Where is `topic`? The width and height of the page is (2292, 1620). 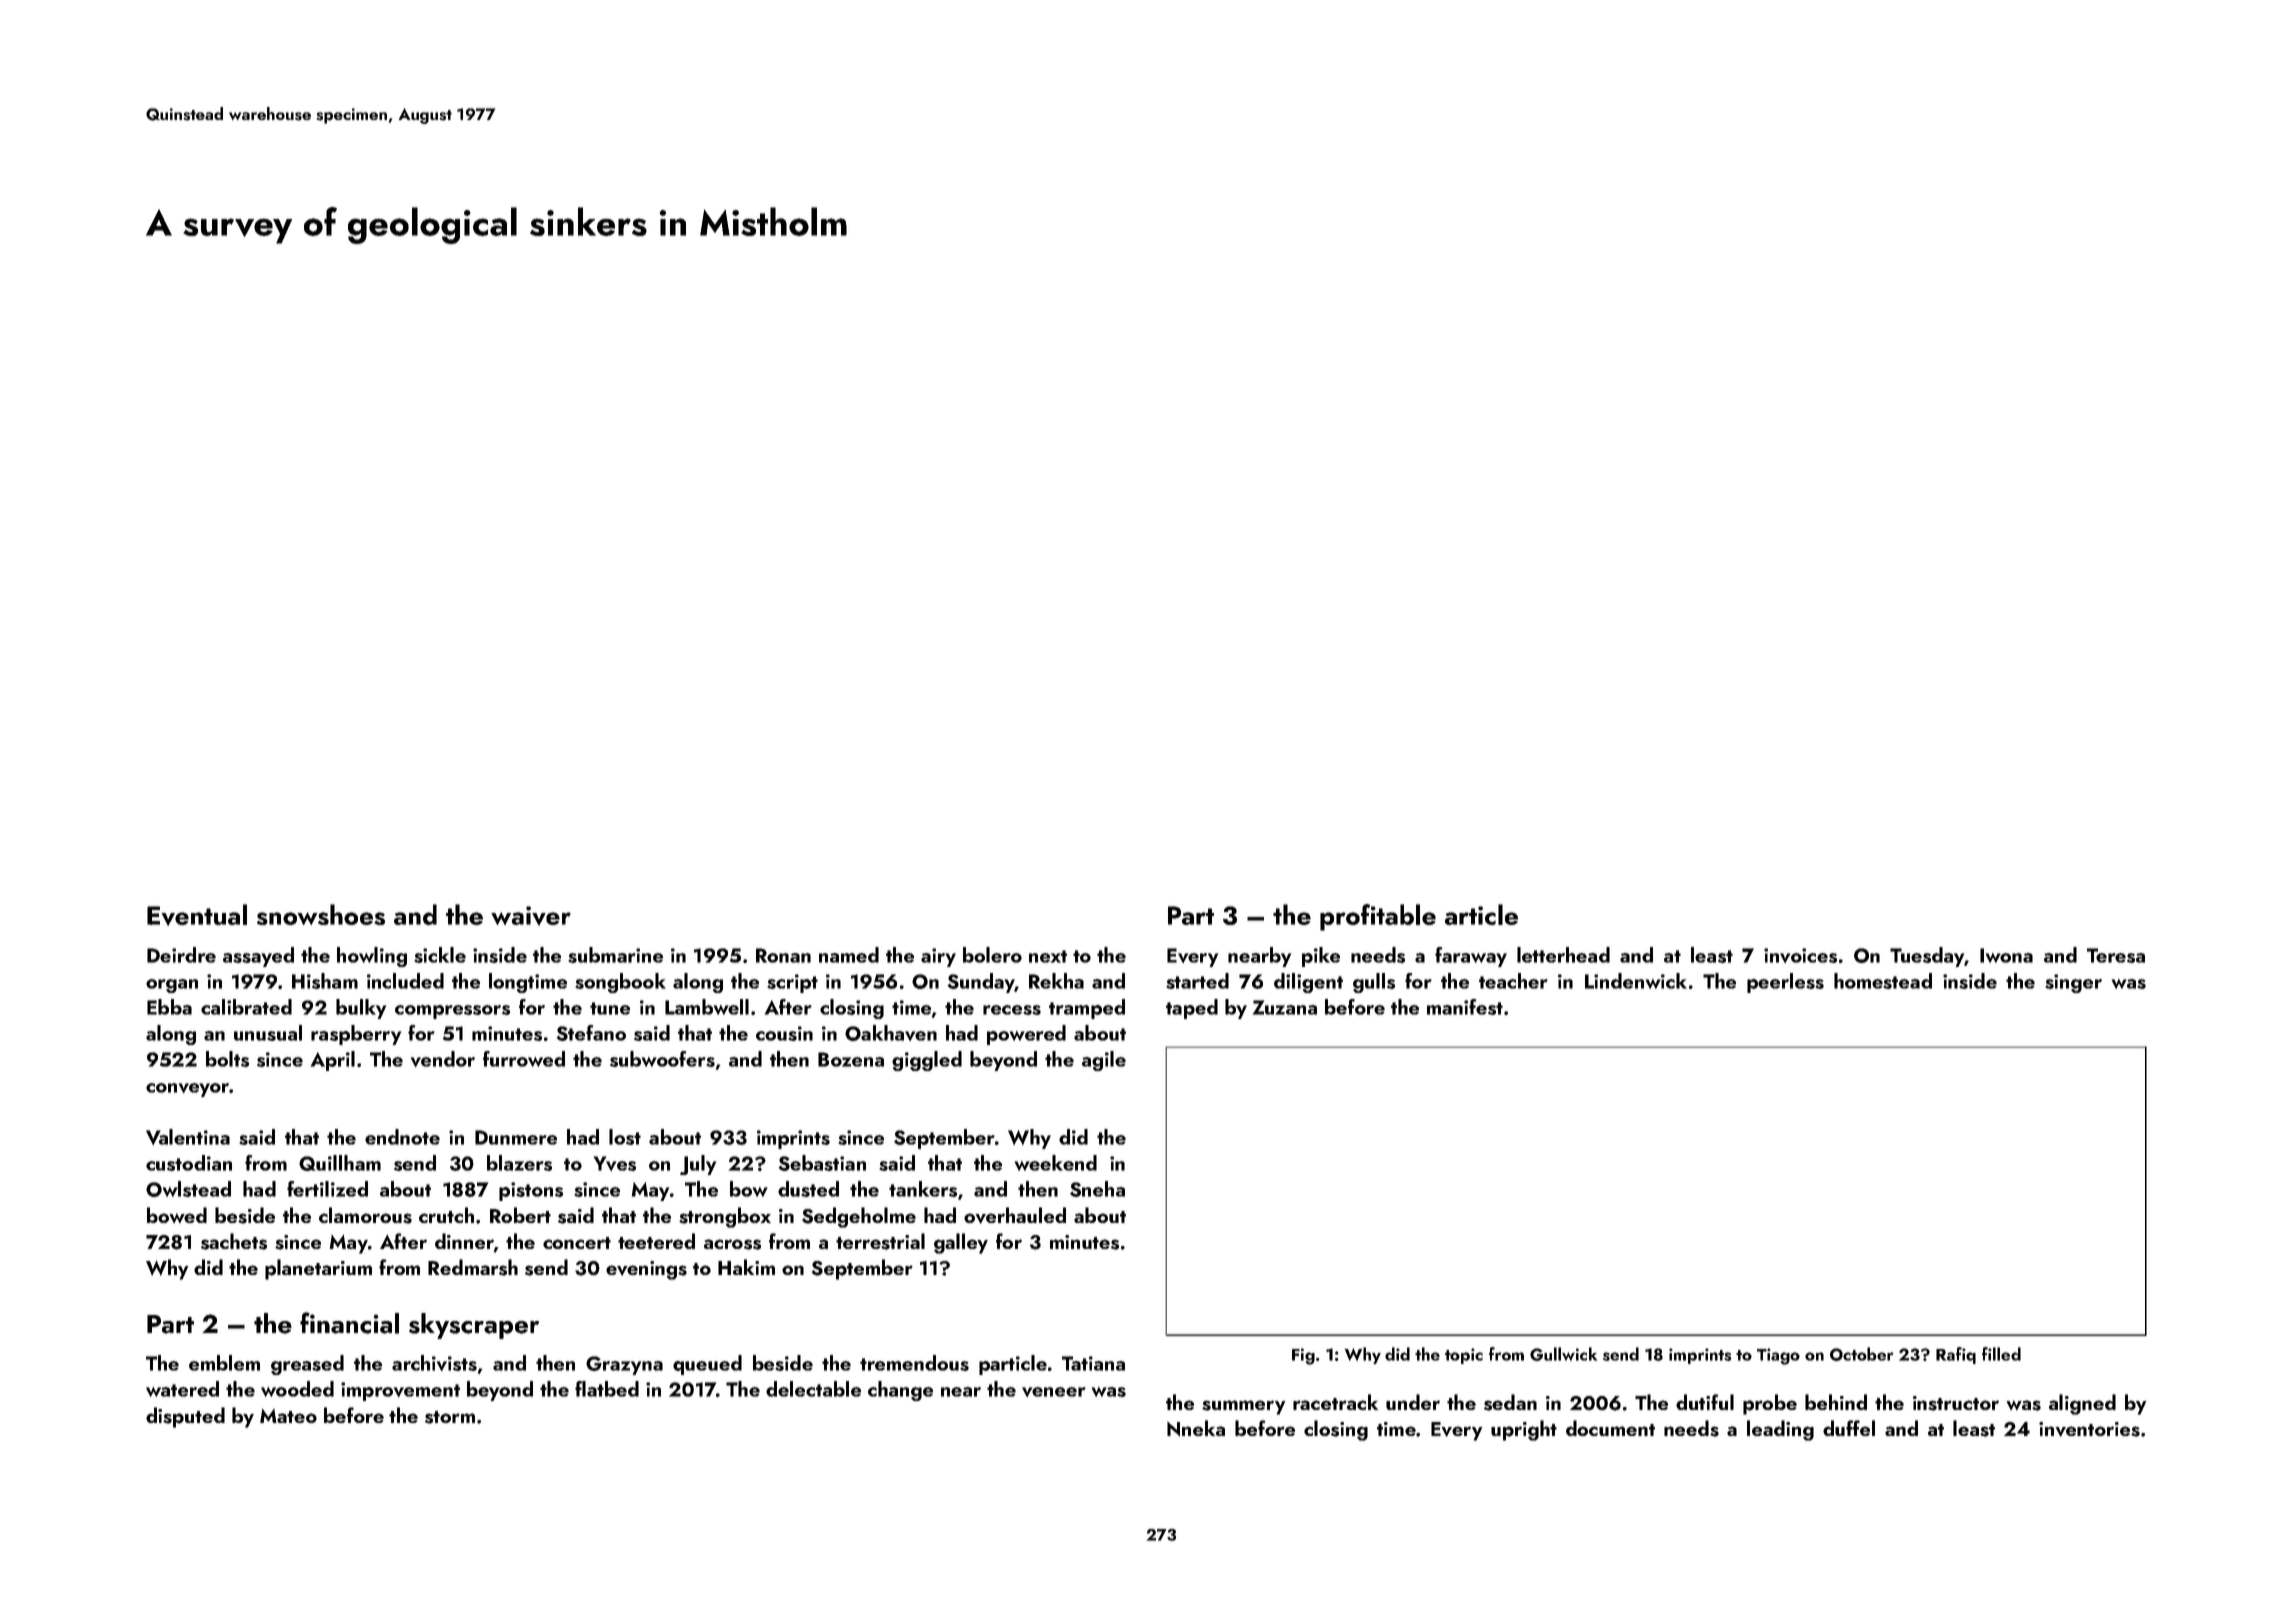
topic is located at coordinates (1464, 1356).
